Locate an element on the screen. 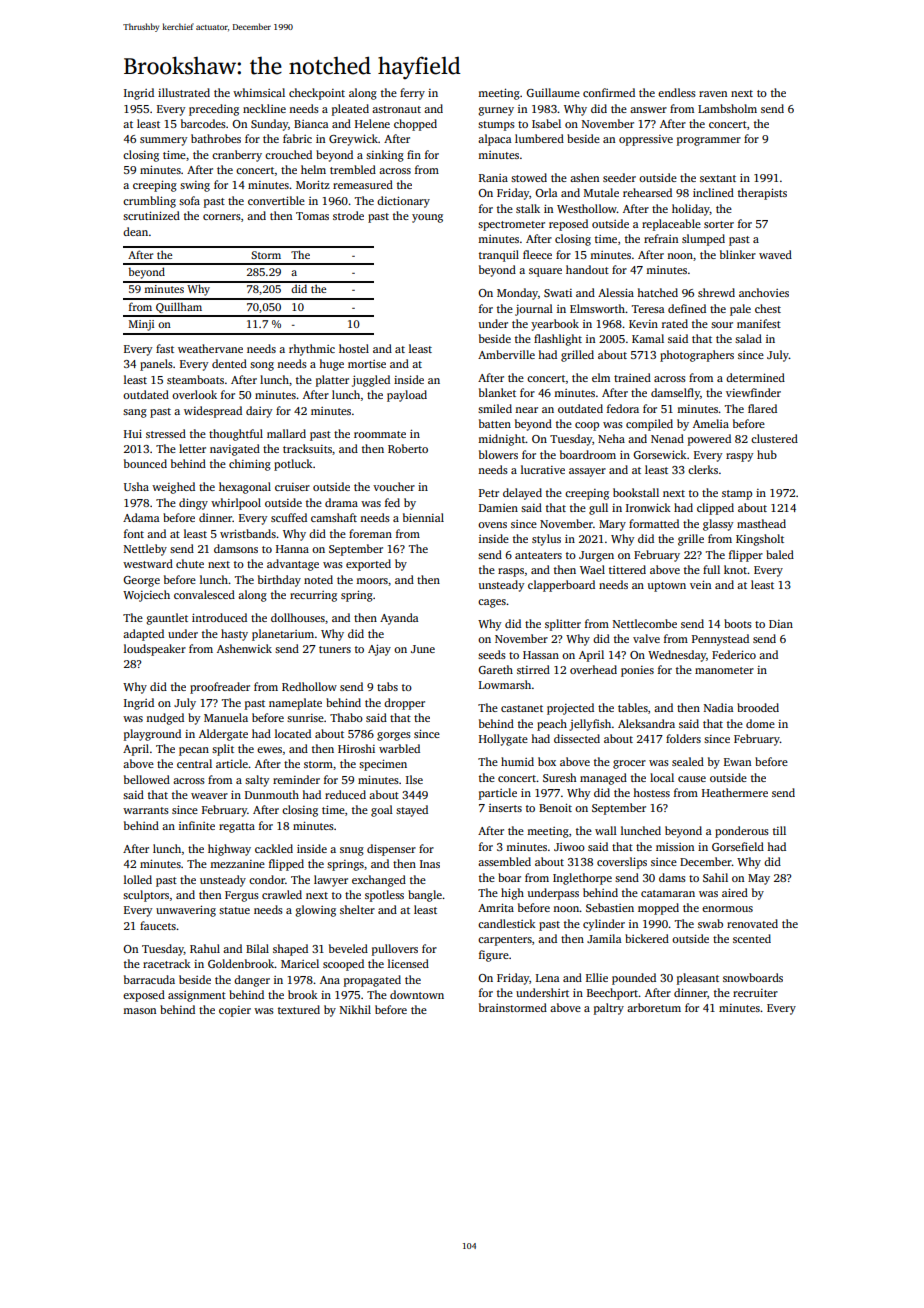 The height and width of the screenshot is (1308, 924). tranquil is located at coordinates (499, 256).
